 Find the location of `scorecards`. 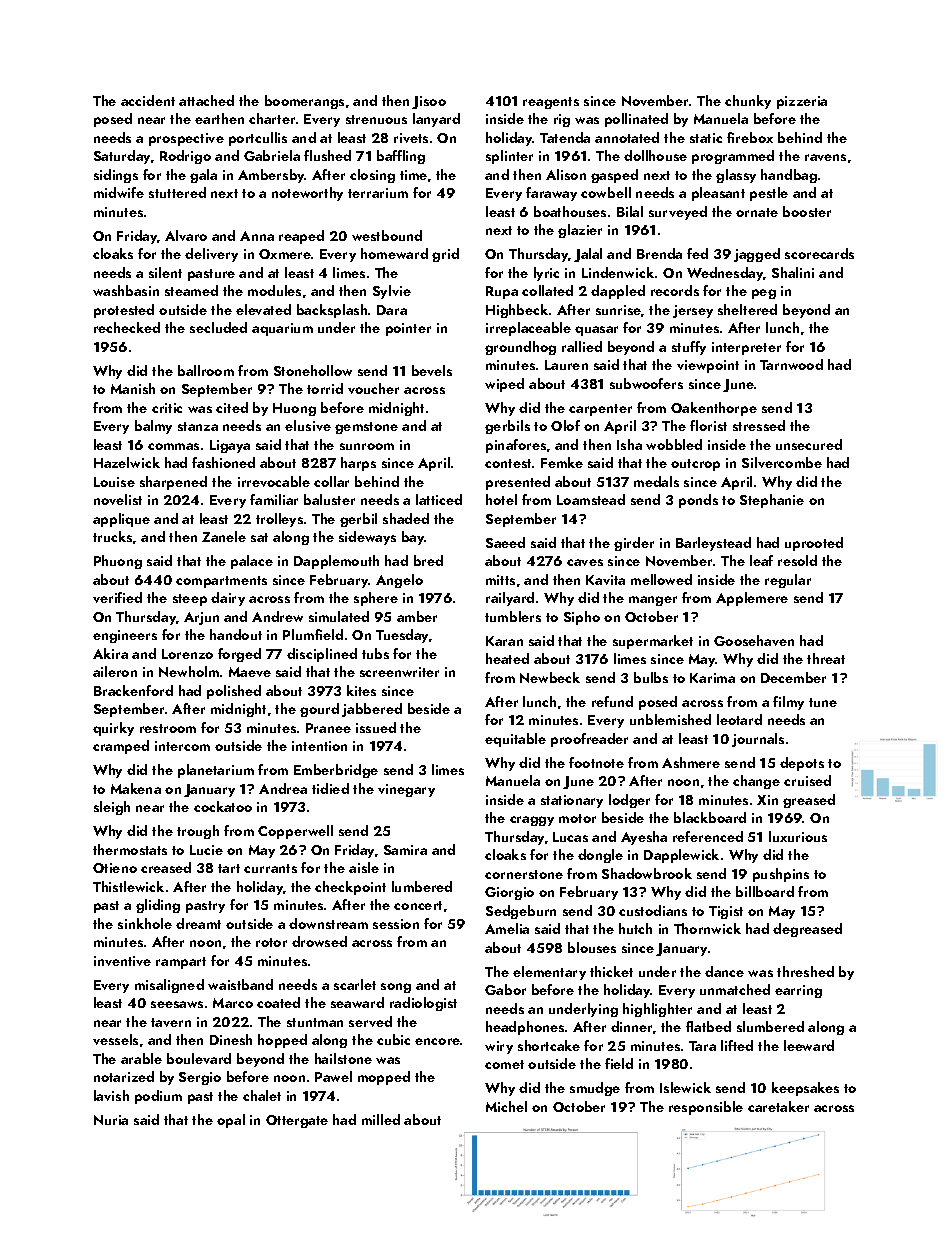

scorecards is located at coordinates (819, 253).
